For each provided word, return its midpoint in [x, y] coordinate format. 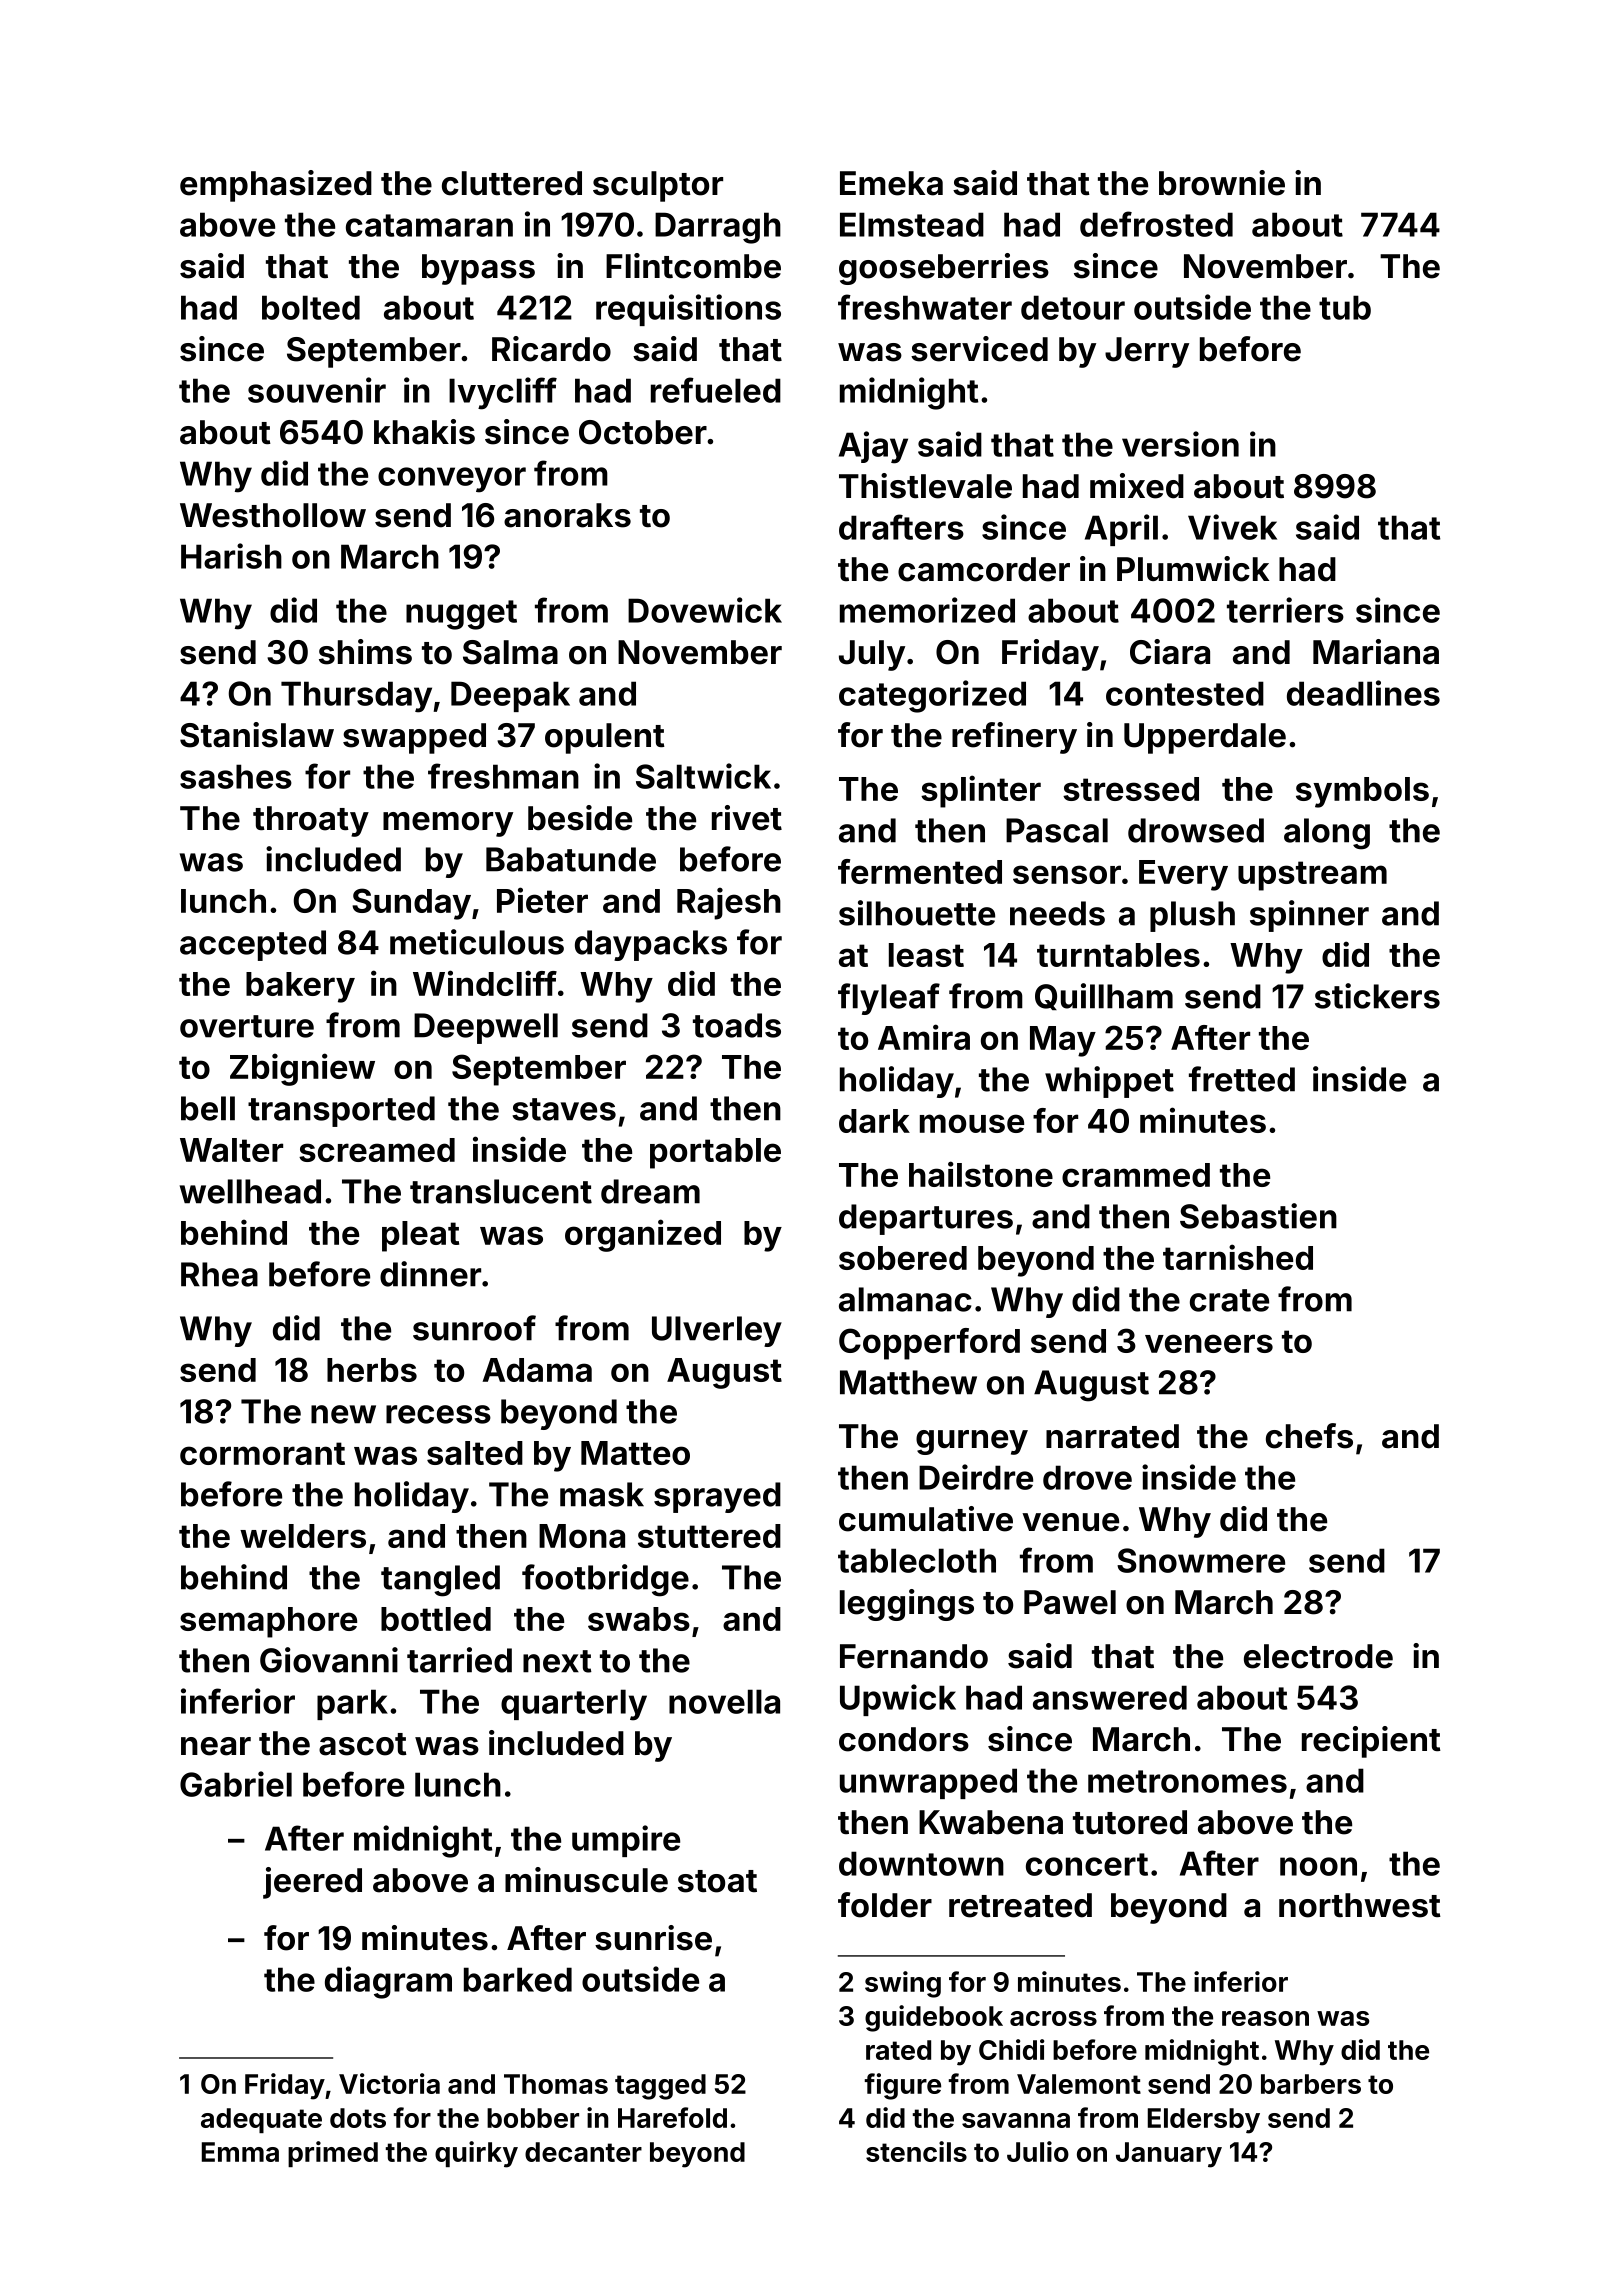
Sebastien [1258, 1216]
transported [341, 1111]
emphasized [276, 186]
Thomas [556, 2084]
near [216, 1746]
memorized [927, 610]
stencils [916, 2151]
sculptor [658, 186]
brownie [1222, 183]
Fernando [914, 1656]
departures [926, 1219]
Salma [510, 652]
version [1180, 444]
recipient [1371, 1742]
